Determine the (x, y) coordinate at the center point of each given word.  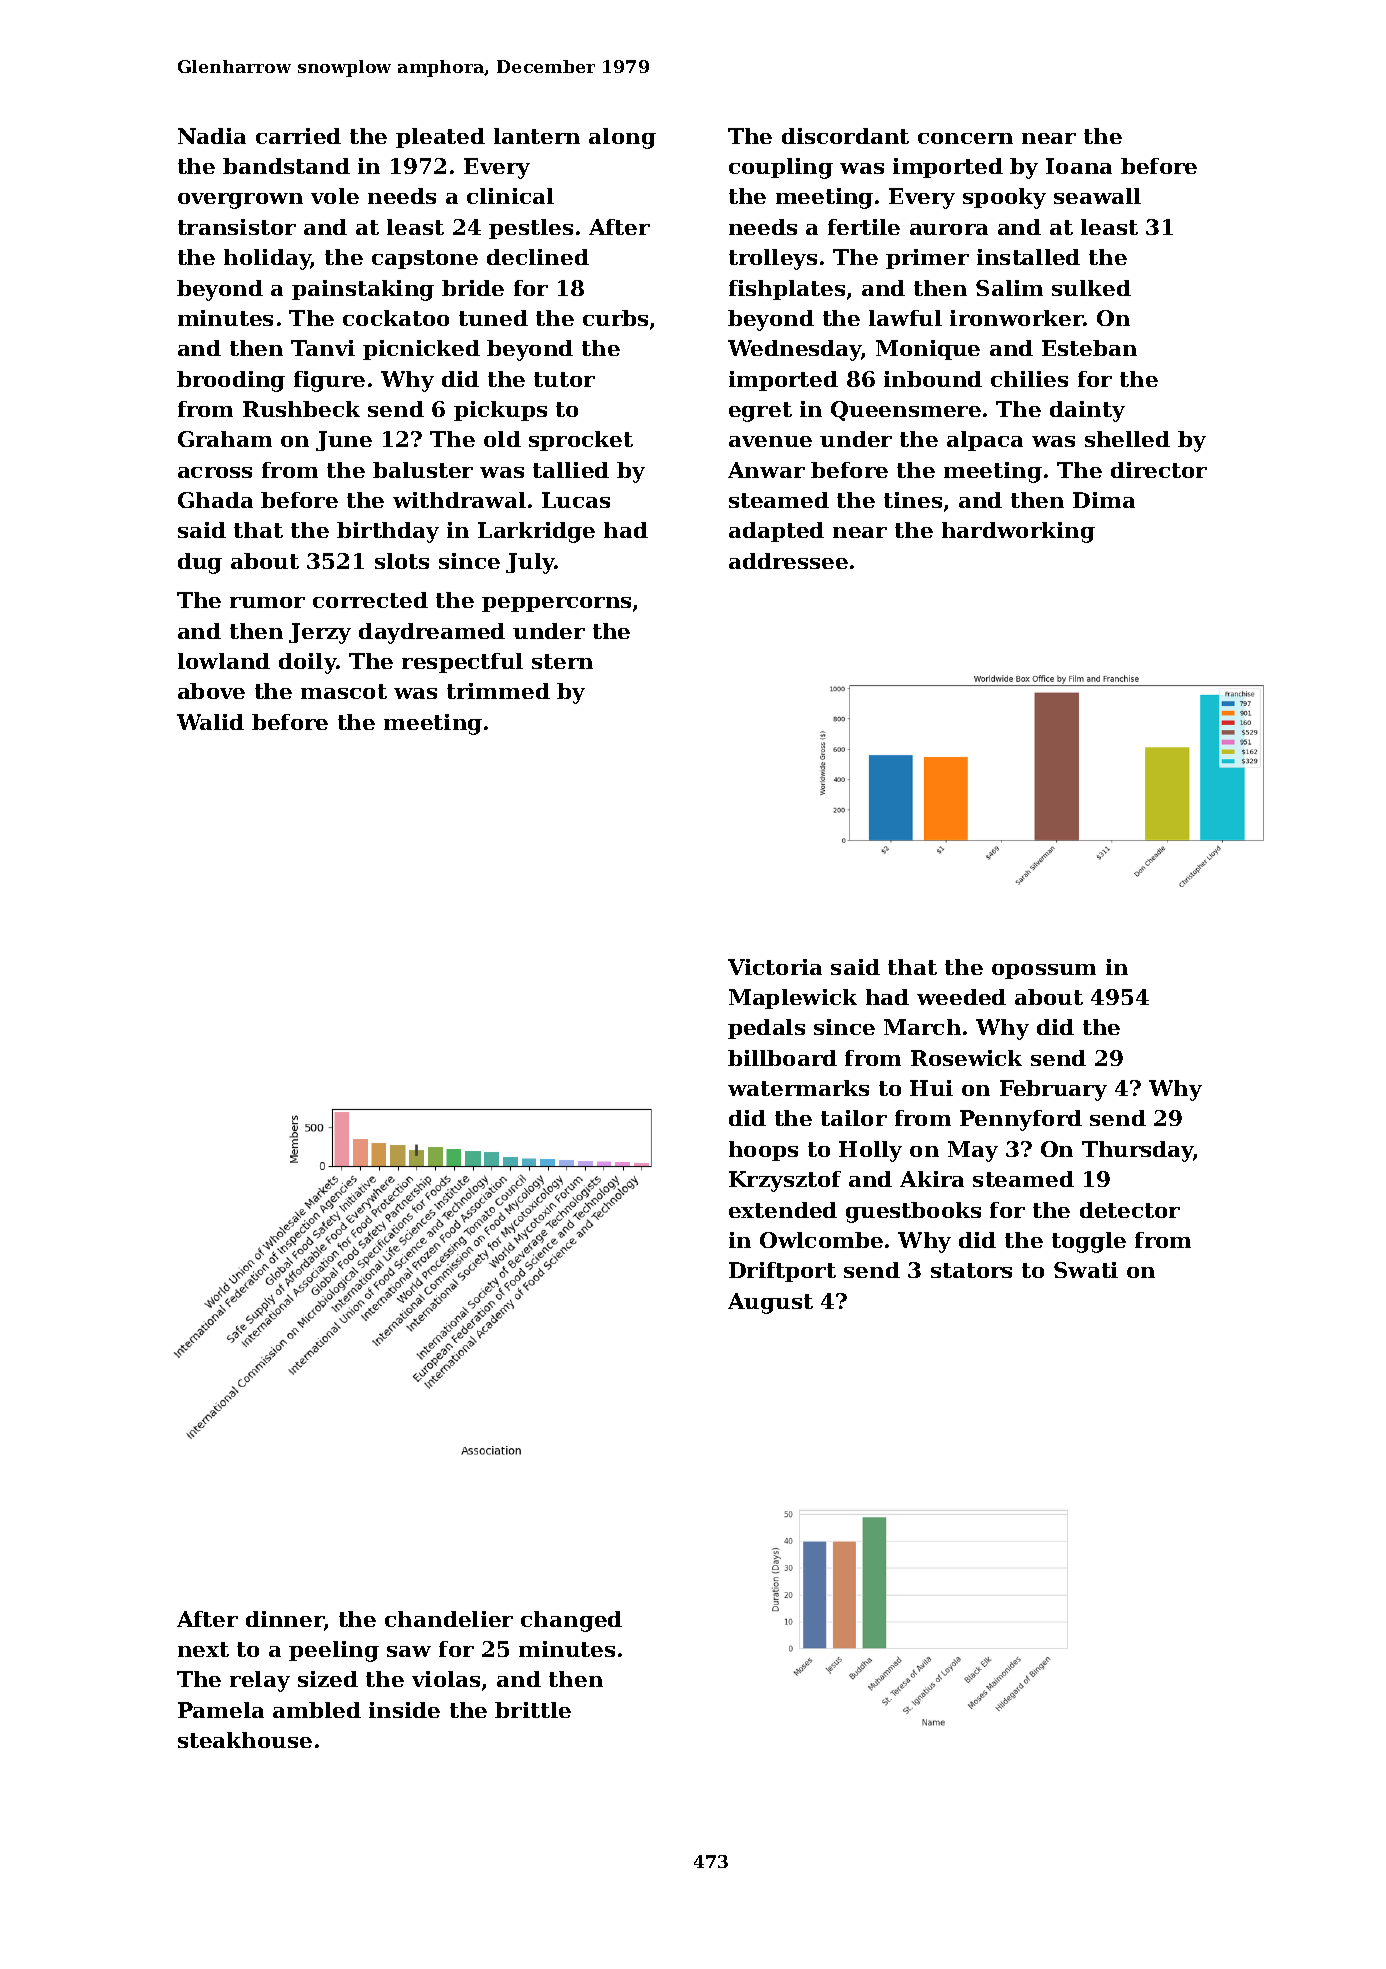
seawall (1097, 196)
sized (328, 1679)
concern (965, 138)
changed (571, 1621)
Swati (1086, 1270)
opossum (1044, 971)
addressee (788, 561)
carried (298, 136)
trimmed (498, 691)
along (622, 138)
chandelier (449, 1619)
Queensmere (906, 411)
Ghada (215, 500)
